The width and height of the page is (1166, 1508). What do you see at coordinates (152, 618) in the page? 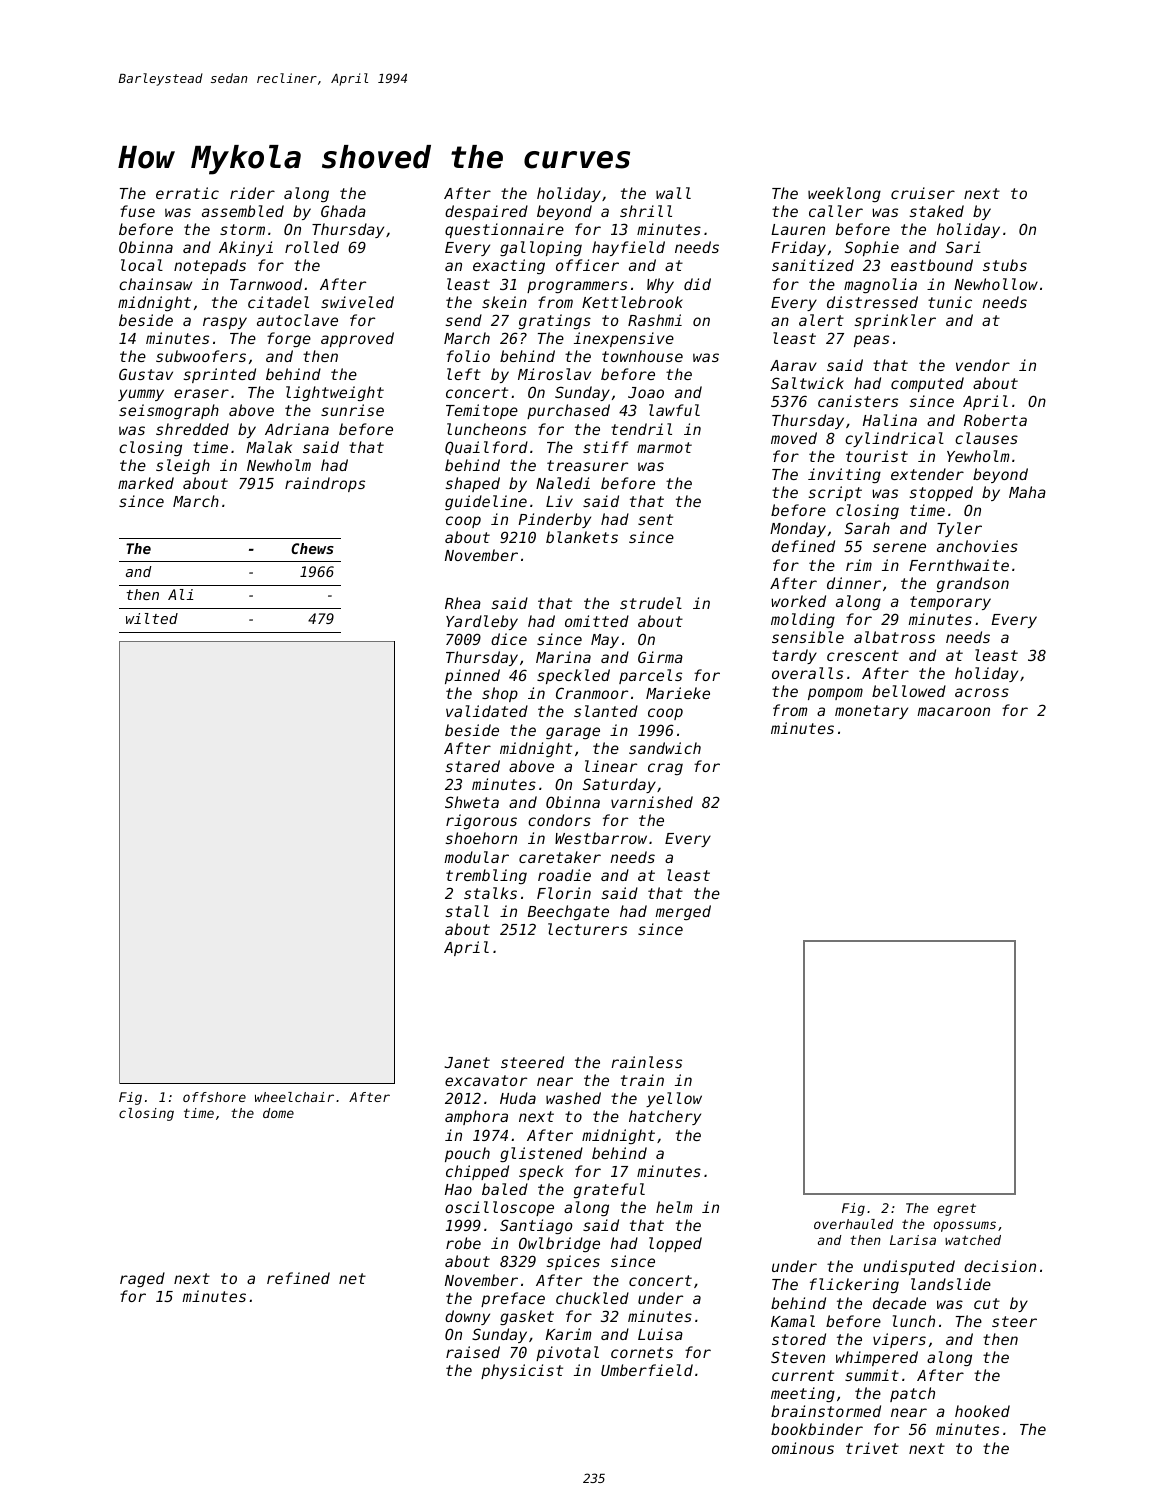
I see `wilted` at bounding box center [152, 618].
